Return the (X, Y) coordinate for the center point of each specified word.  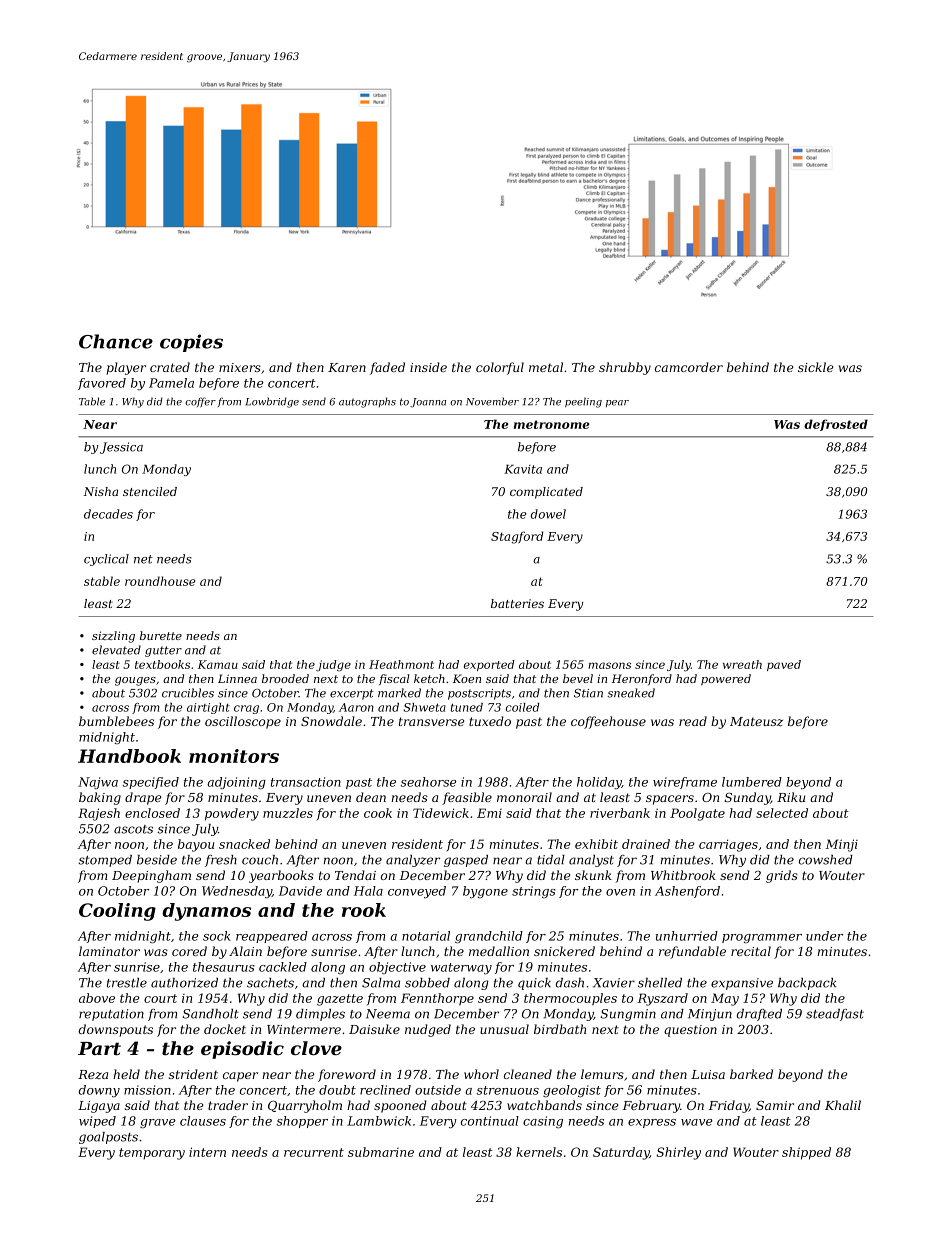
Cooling (117, 912)
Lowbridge (272, 402)
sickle (815, 367)
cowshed (826, 860)
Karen (347, 367)
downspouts (116, 1030)
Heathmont (401, 664)
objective (397, 968)
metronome (551, 424)
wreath (742, 664)
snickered (564, 951)
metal (546, 367)
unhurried (687, 936)
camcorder (689, 367)
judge (333, 666)
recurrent (314, 1152)
